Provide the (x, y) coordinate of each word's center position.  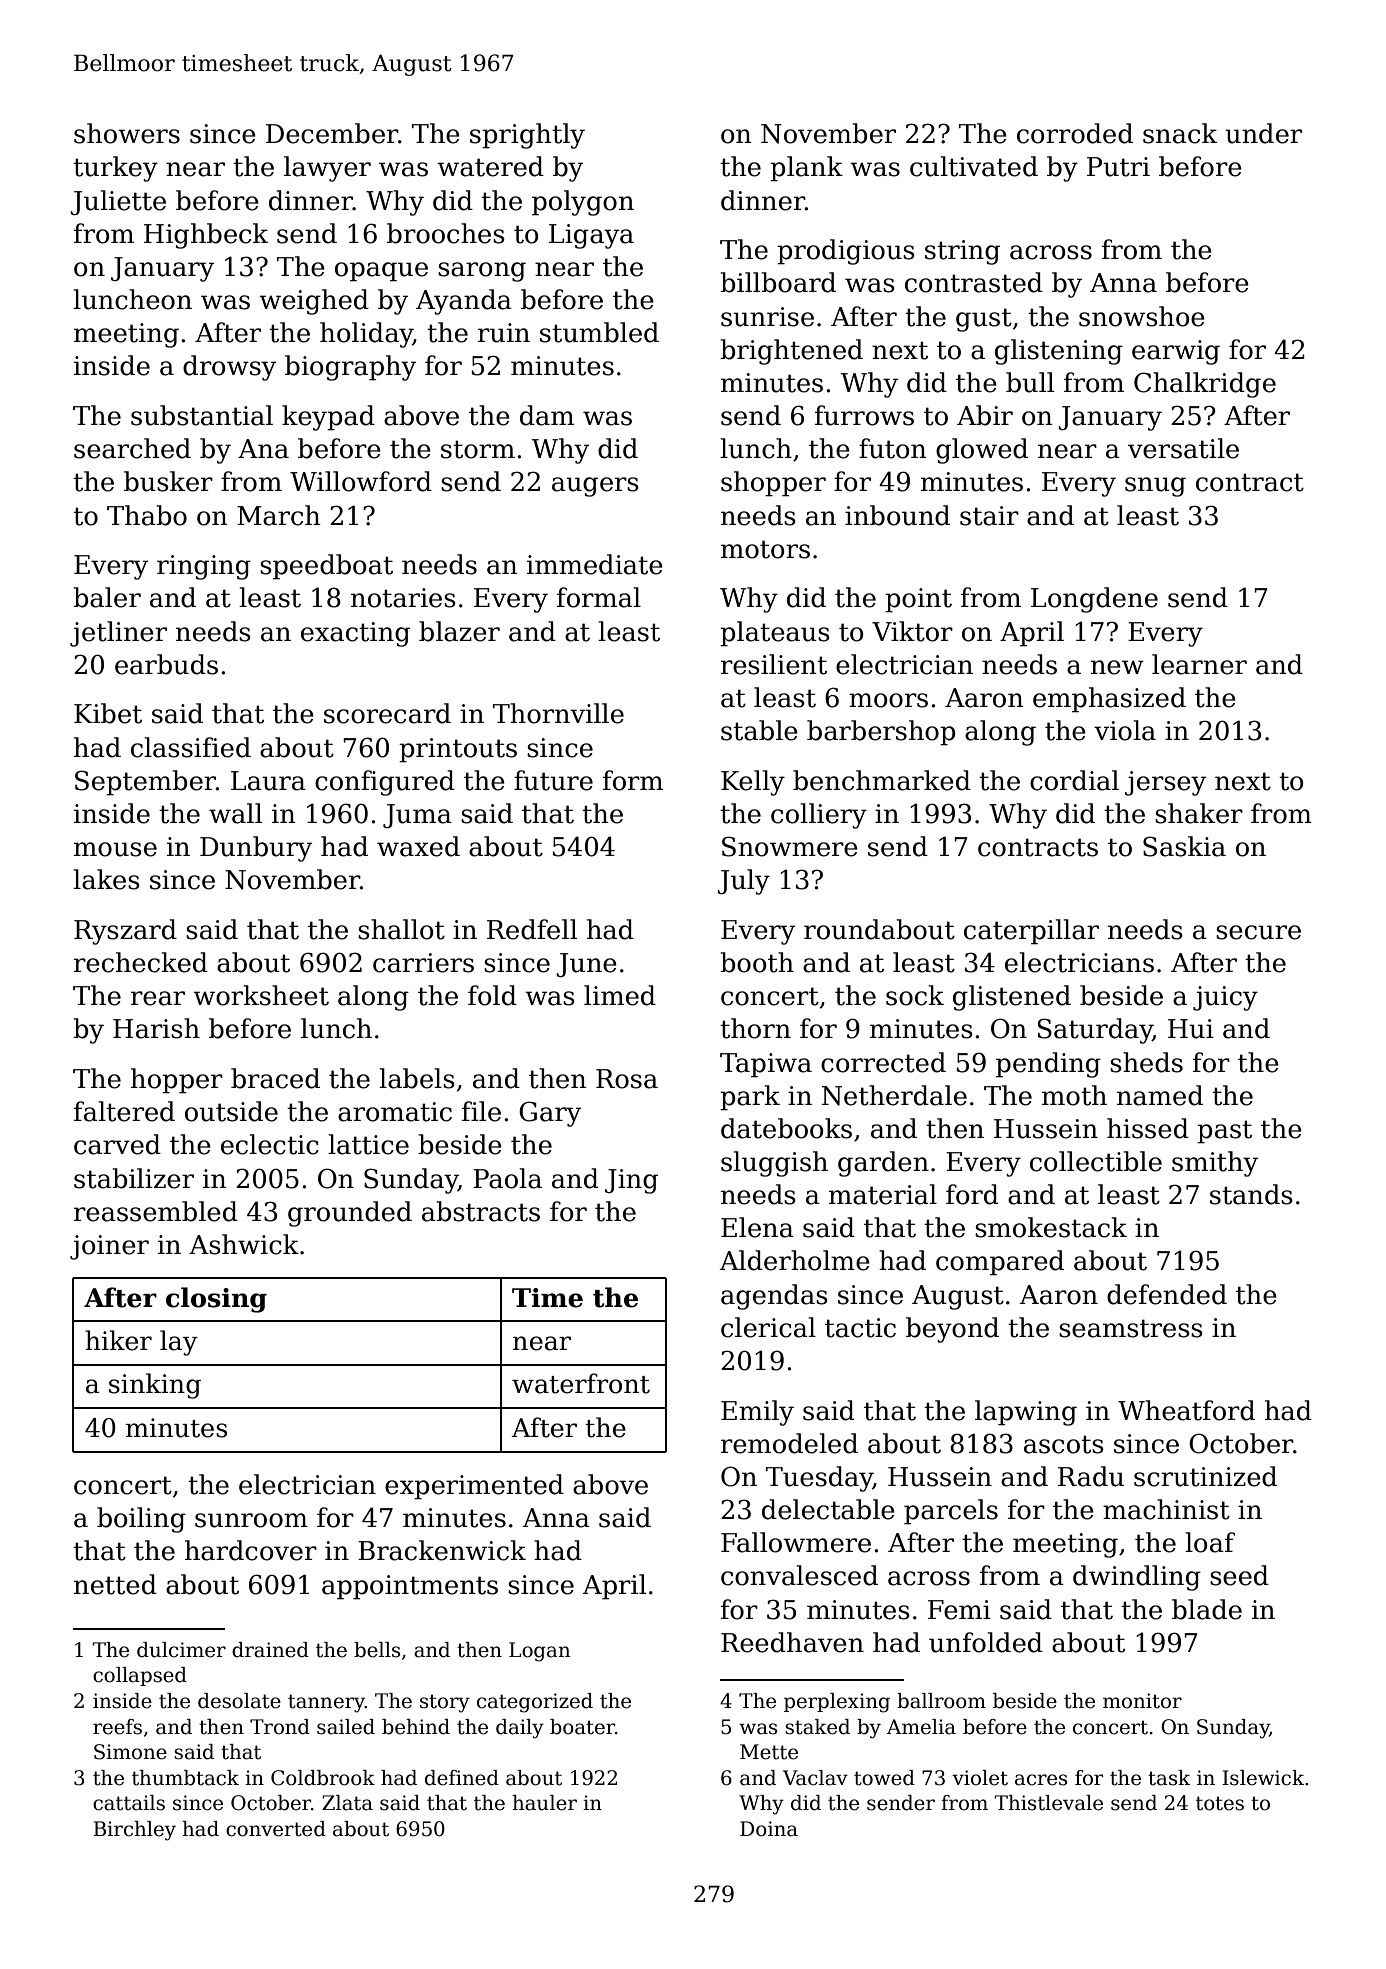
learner (1199, 664)
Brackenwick (442, 1550)
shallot (401, 929)
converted (276, 1829)
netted (115, 1584)
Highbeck (206, 236)
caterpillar (1031, 932)
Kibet (108, 713)
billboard (778, 282)
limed (620, 995)
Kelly (753, 783)
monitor (1142, 1701)
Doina (769, 1829)
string (962, 252)
